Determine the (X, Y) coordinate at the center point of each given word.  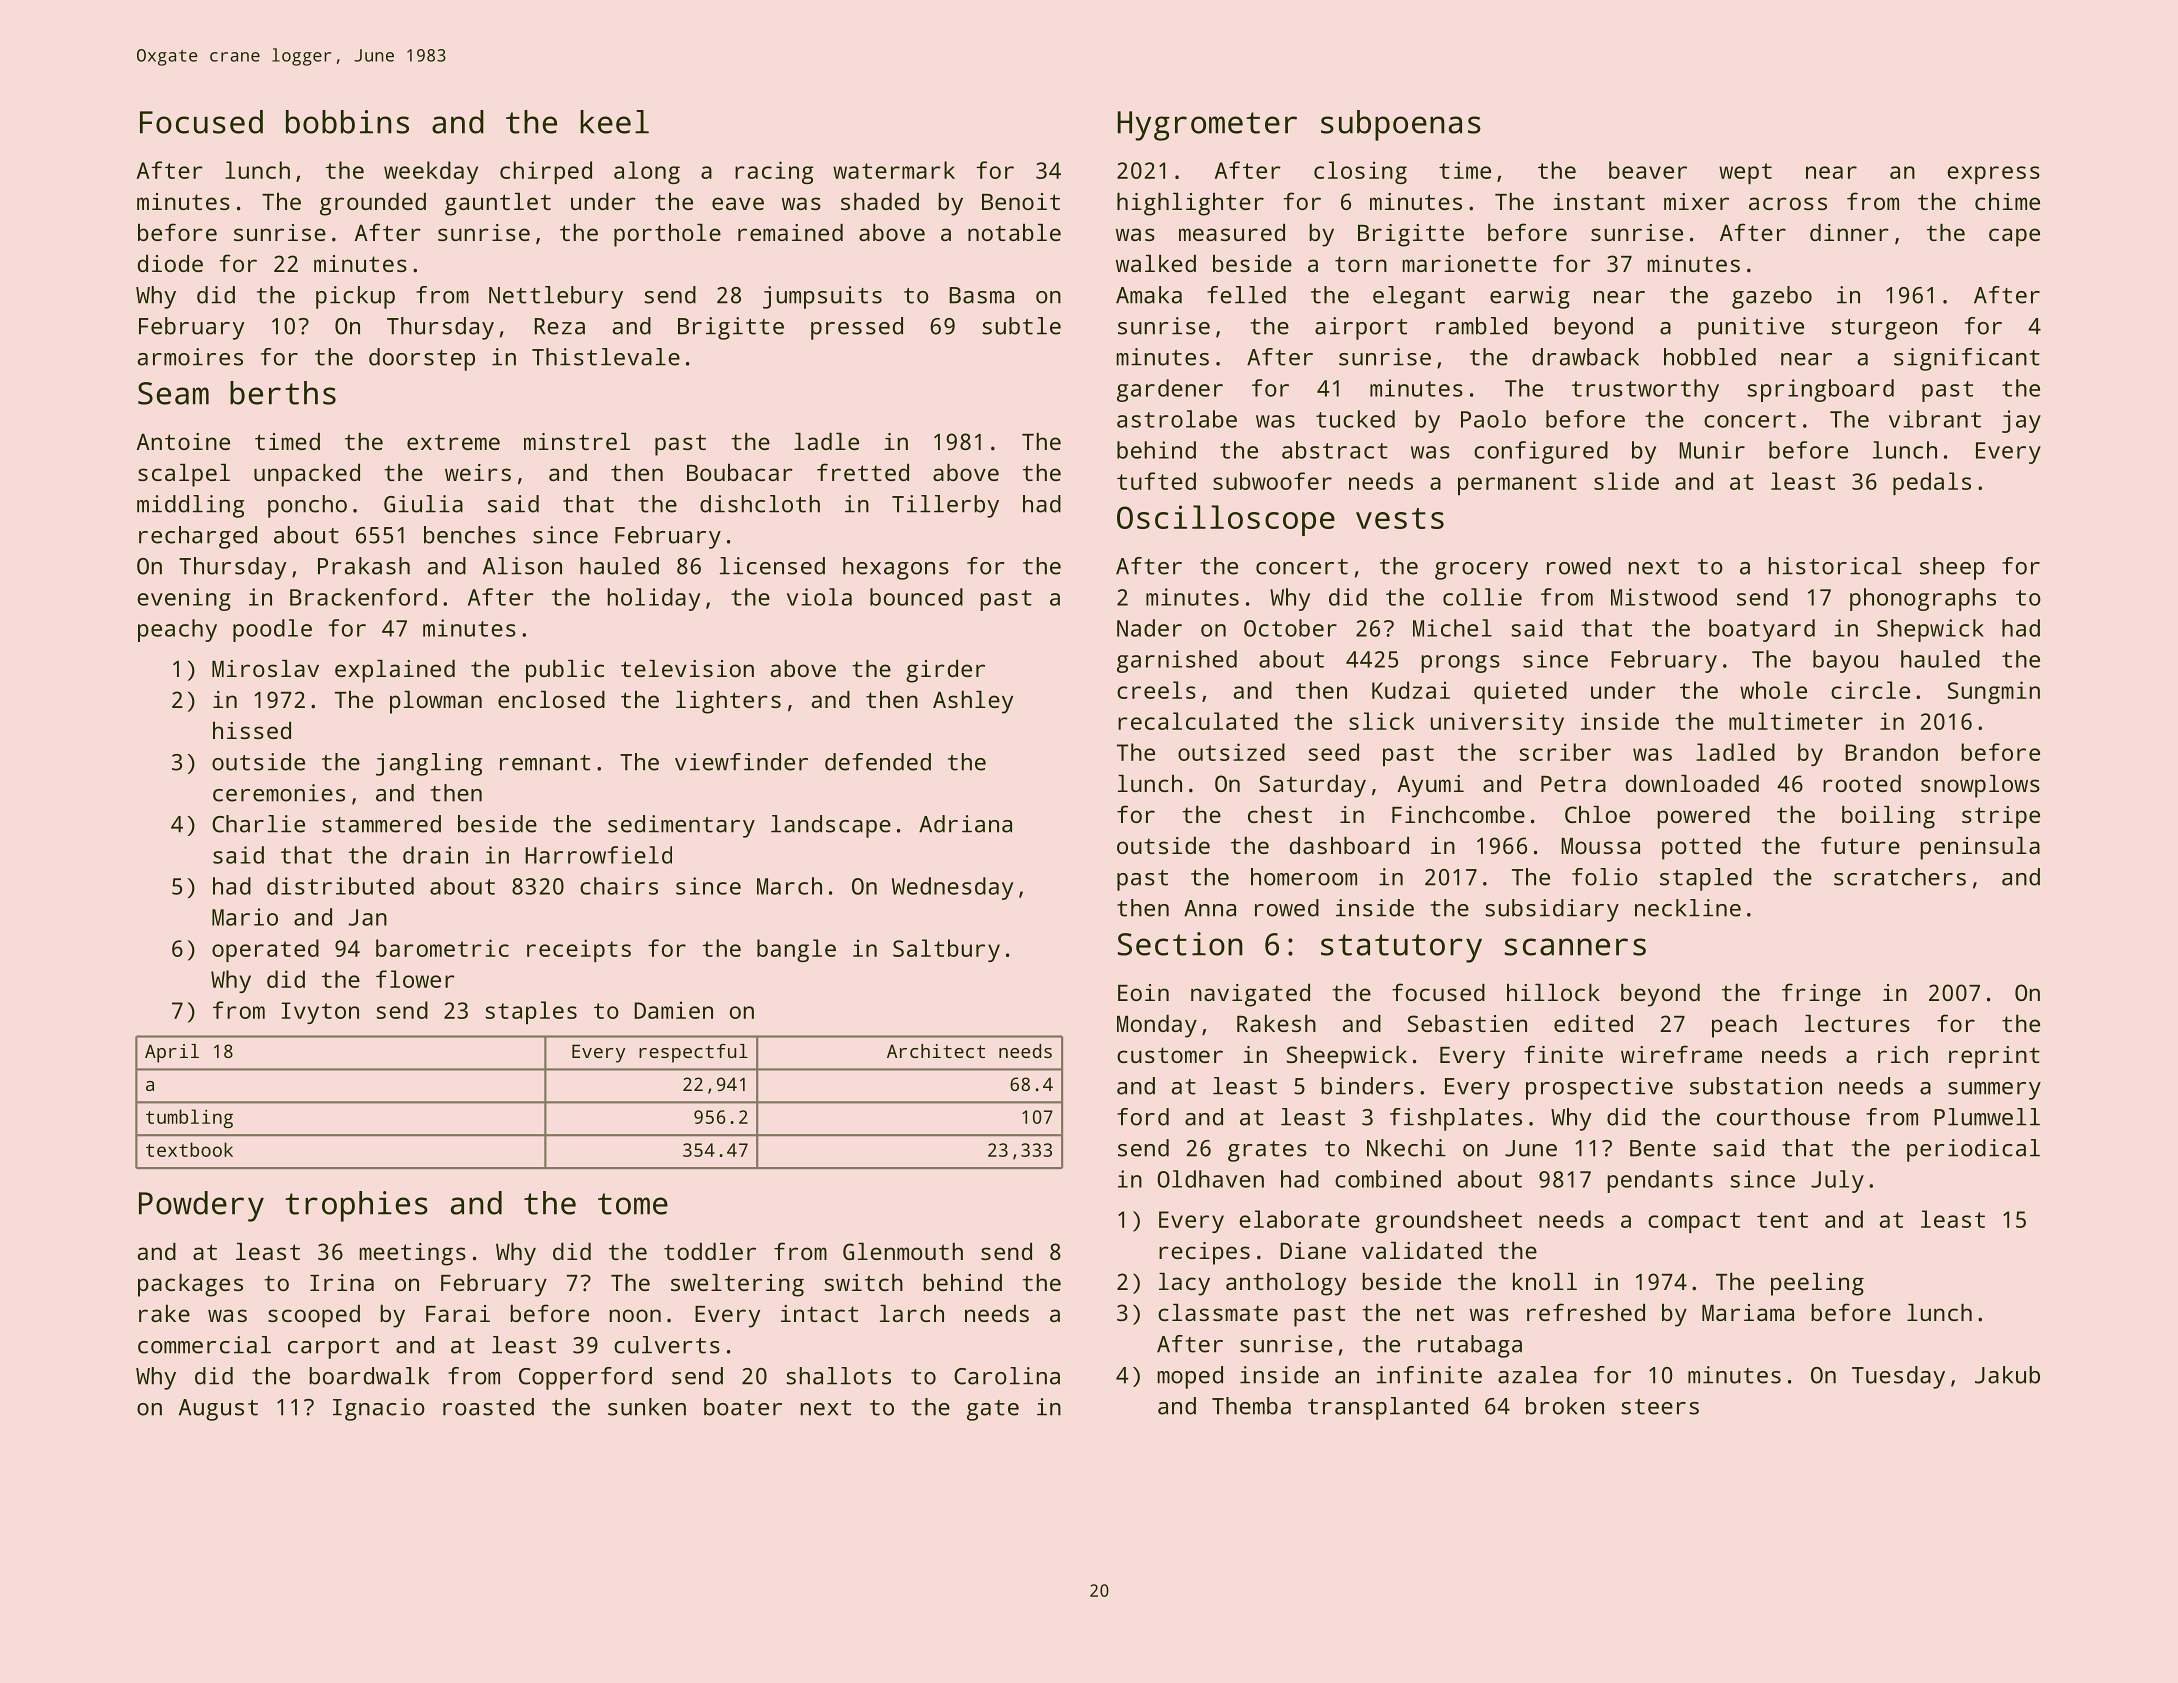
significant (1967, 359)
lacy (1184, 1284)
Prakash (364, 566)
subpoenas (1401, 125)
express (1993, 175)
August (218, 1410)
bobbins (347, 122)
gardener (1170, 390)
